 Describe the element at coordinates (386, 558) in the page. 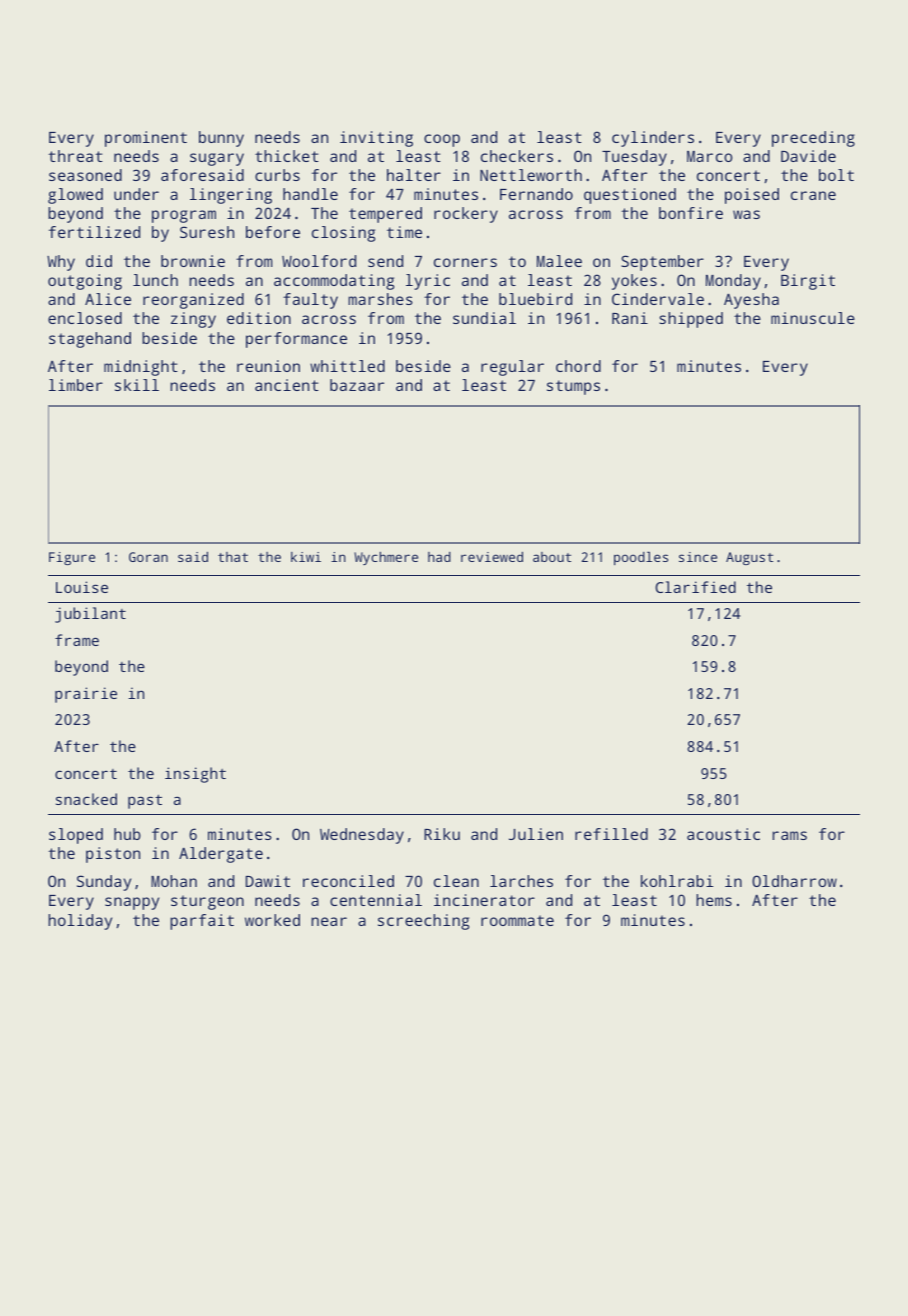

I see `Wychmere` at that location.
